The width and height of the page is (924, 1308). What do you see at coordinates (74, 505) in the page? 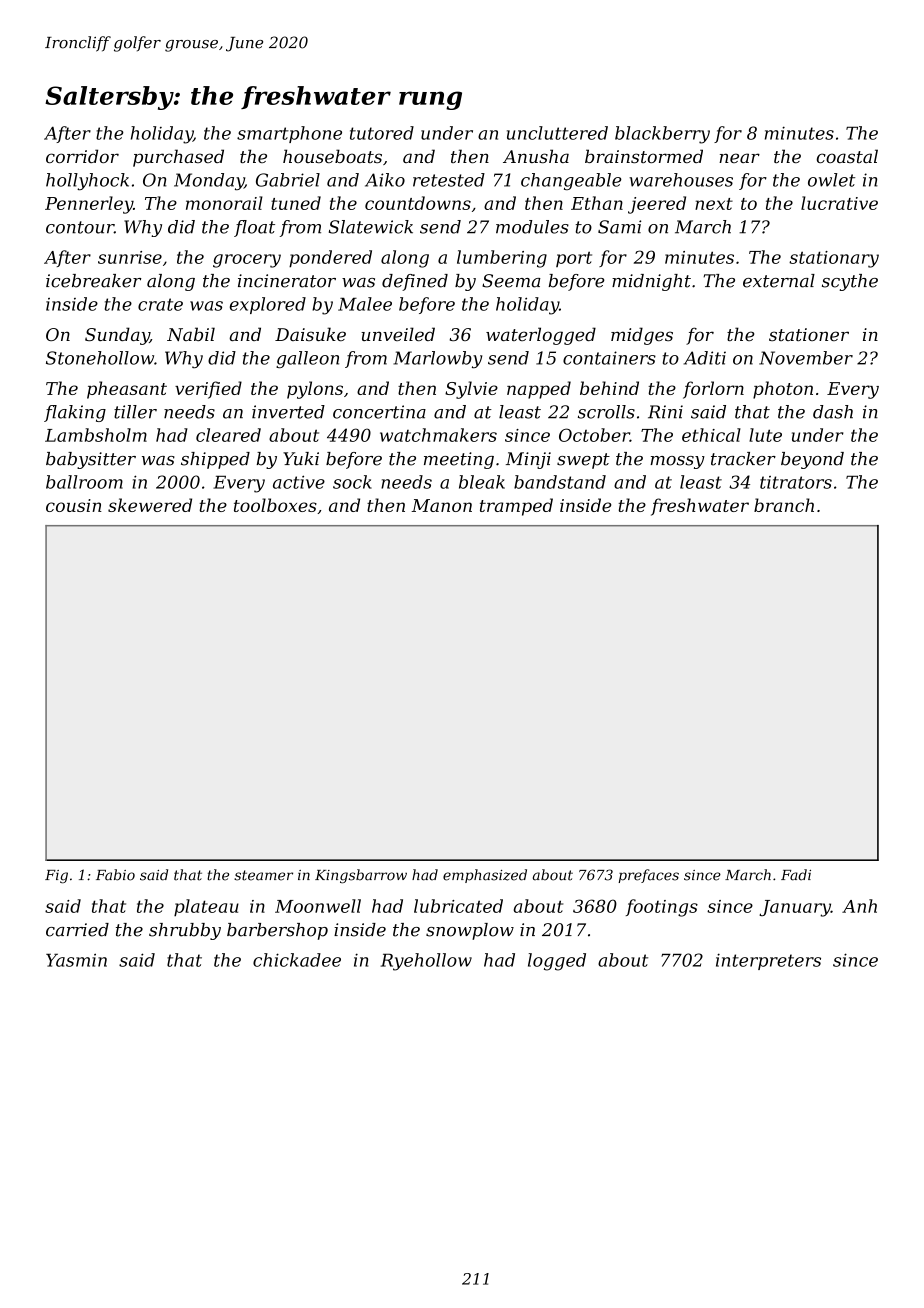
I see `cousin` at bounding box center [74, 505].
